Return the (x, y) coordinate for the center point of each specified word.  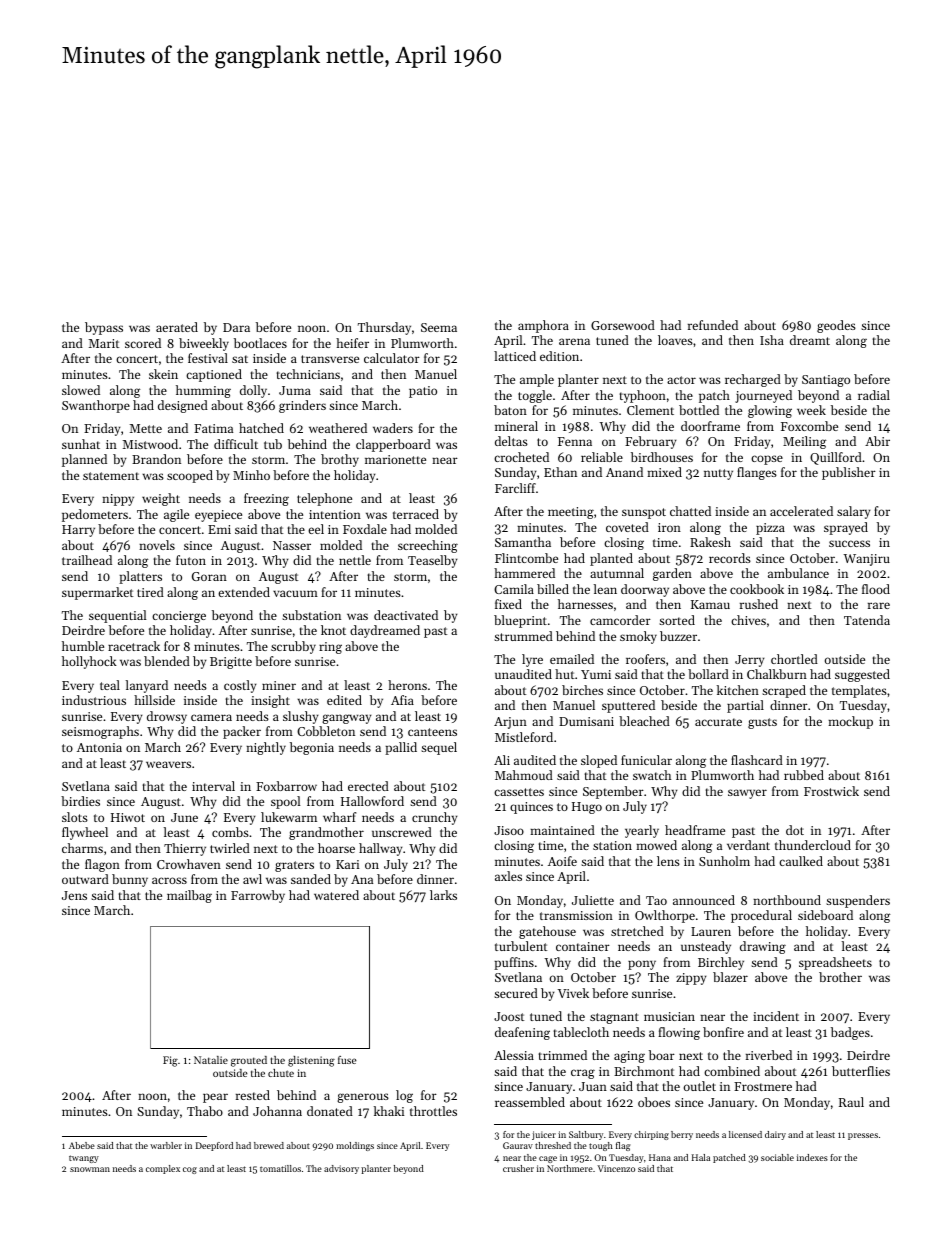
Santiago (826, 381)
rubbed (804, 775)
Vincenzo (616, 1168)
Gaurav (518, 1145)
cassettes (519, 792)
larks (443, 895)
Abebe (82, 1145)
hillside (154, 700)
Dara (236, 327)
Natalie (211, 1060)
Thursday (384, 328)
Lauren (711, 931)
